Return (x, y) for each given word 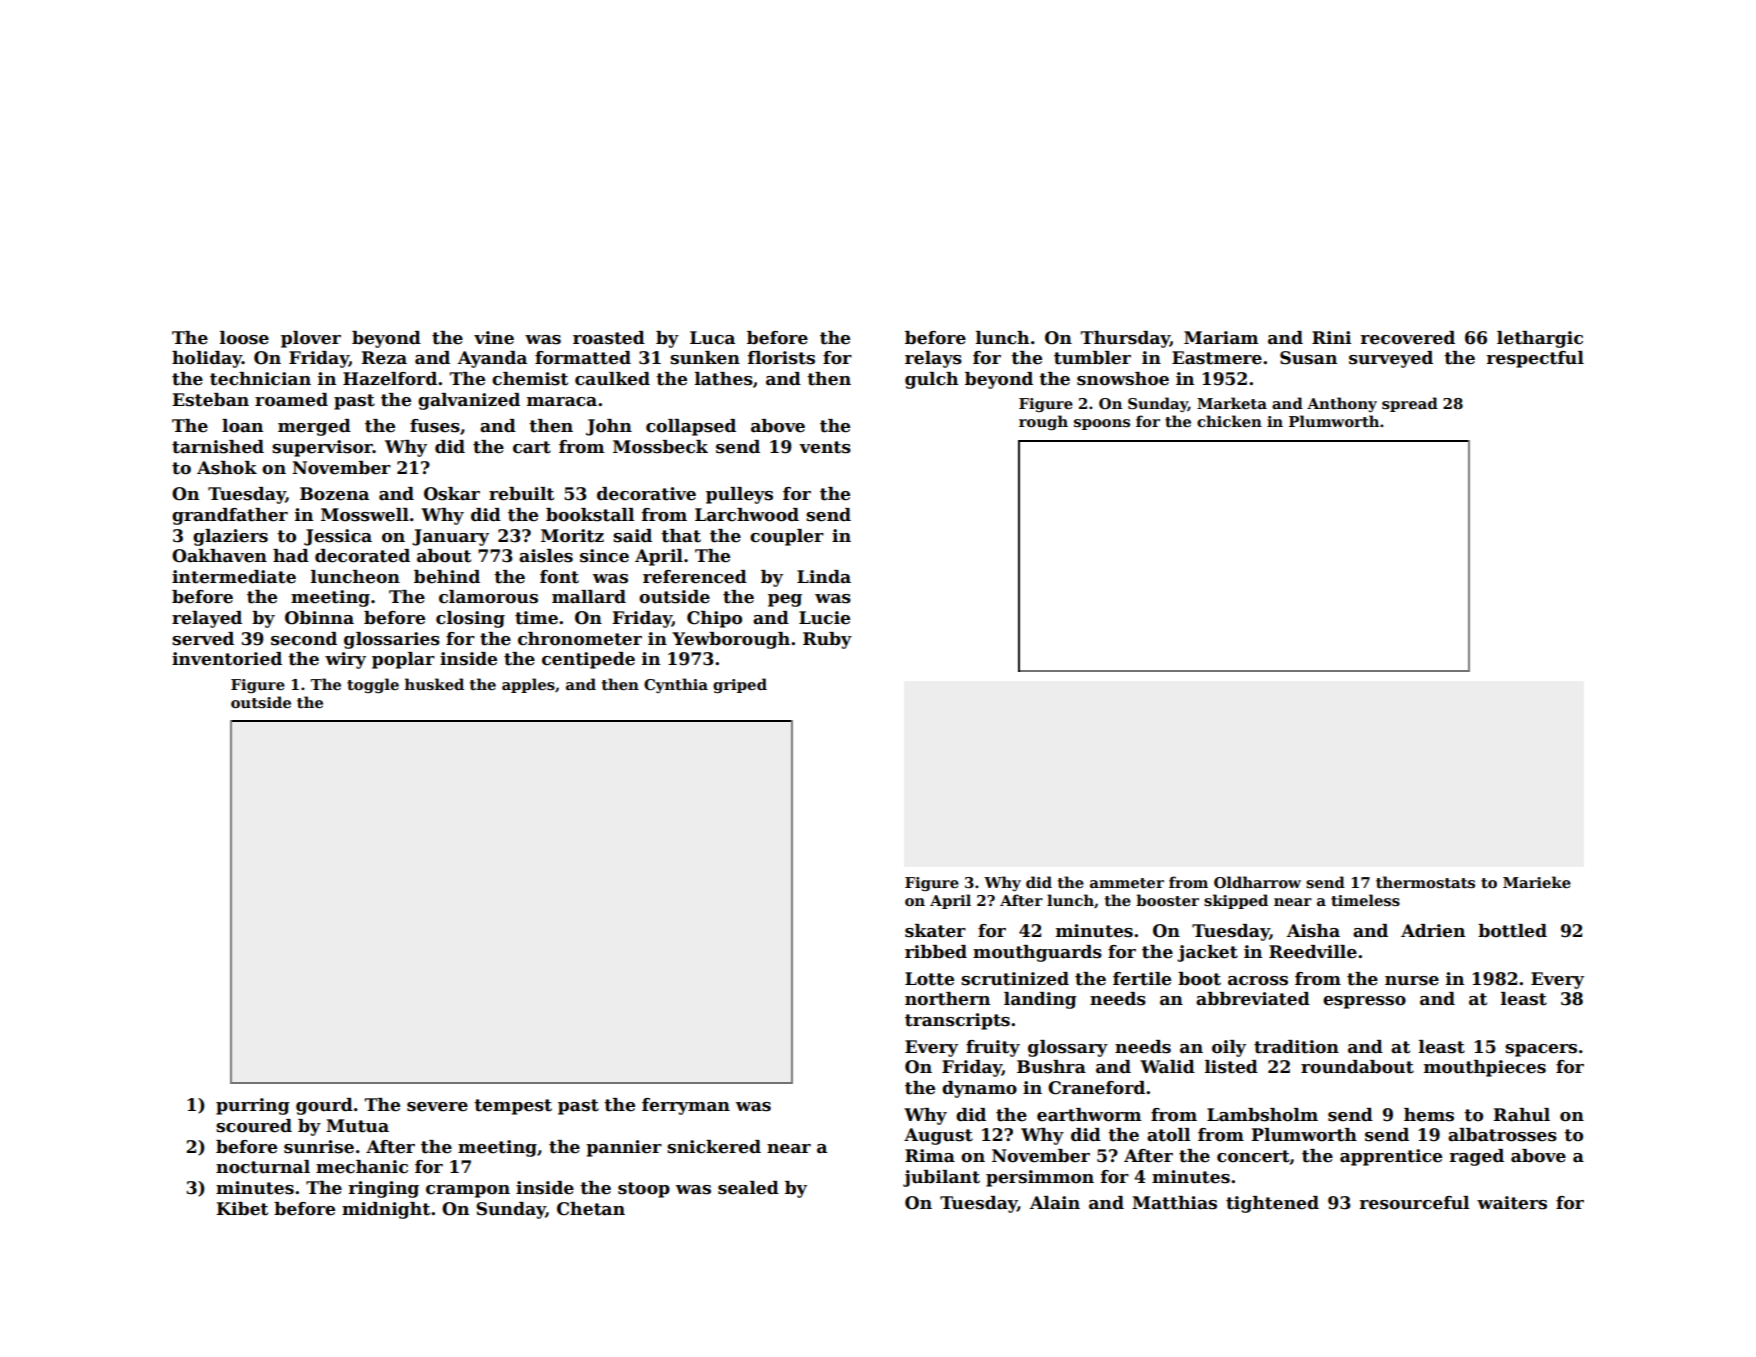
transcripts (957, 1021)
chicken (1229, 421)
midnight (386, 1210)
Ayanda (492, 359)
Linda (824, 577)
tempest (513, 1107)
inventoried (227, 659)
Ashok (227, 468)
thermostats (1425, 882)
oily (1229, 1048)
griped (740, 685)
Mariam (1221, 338)
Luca (712, 338)
